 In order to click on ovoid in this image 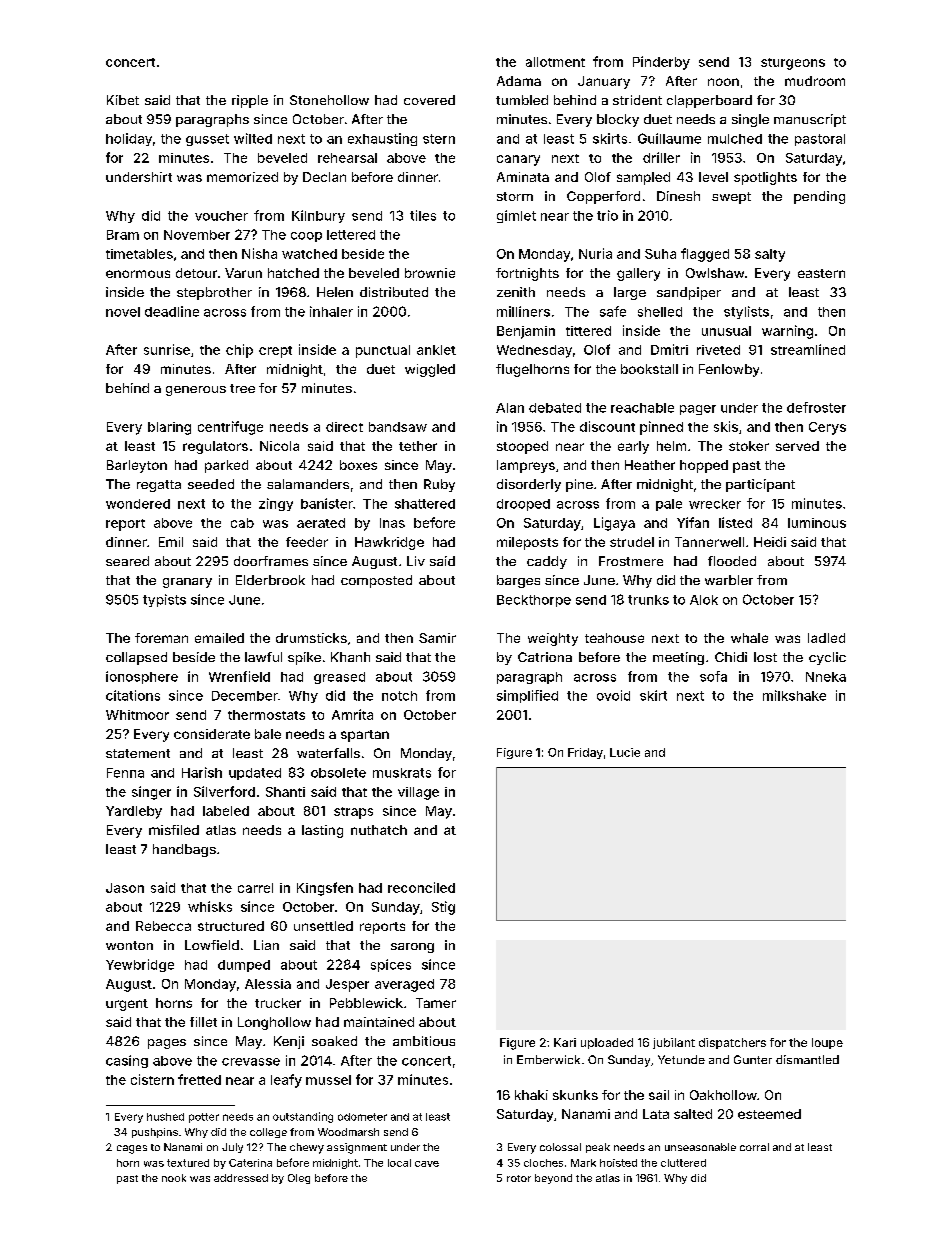, I will do `click(613, 695)`.
